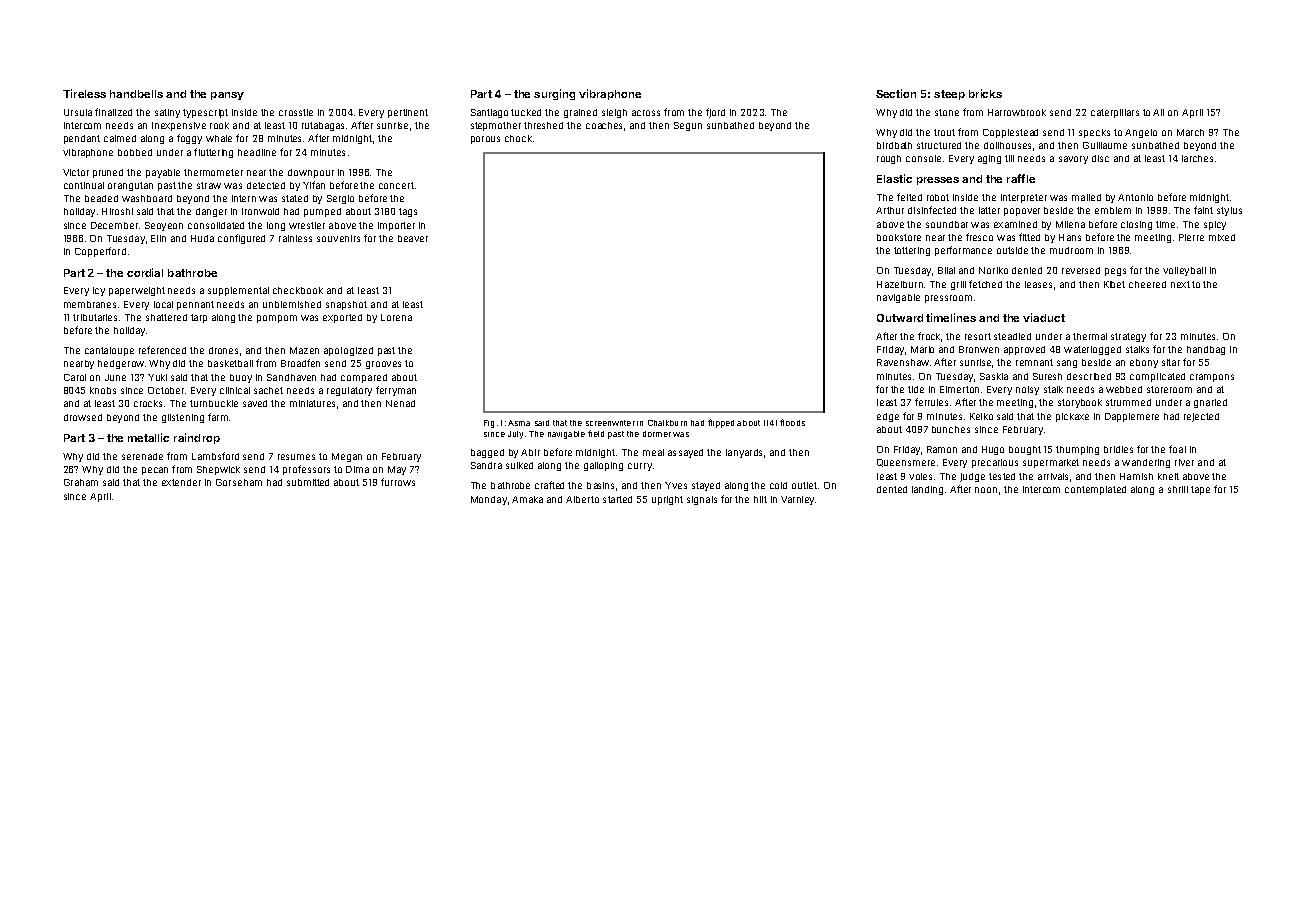  What do you see at coordinates (179, 126) in the image?
I see `inexpensive` at bounding box center [179, 126].
